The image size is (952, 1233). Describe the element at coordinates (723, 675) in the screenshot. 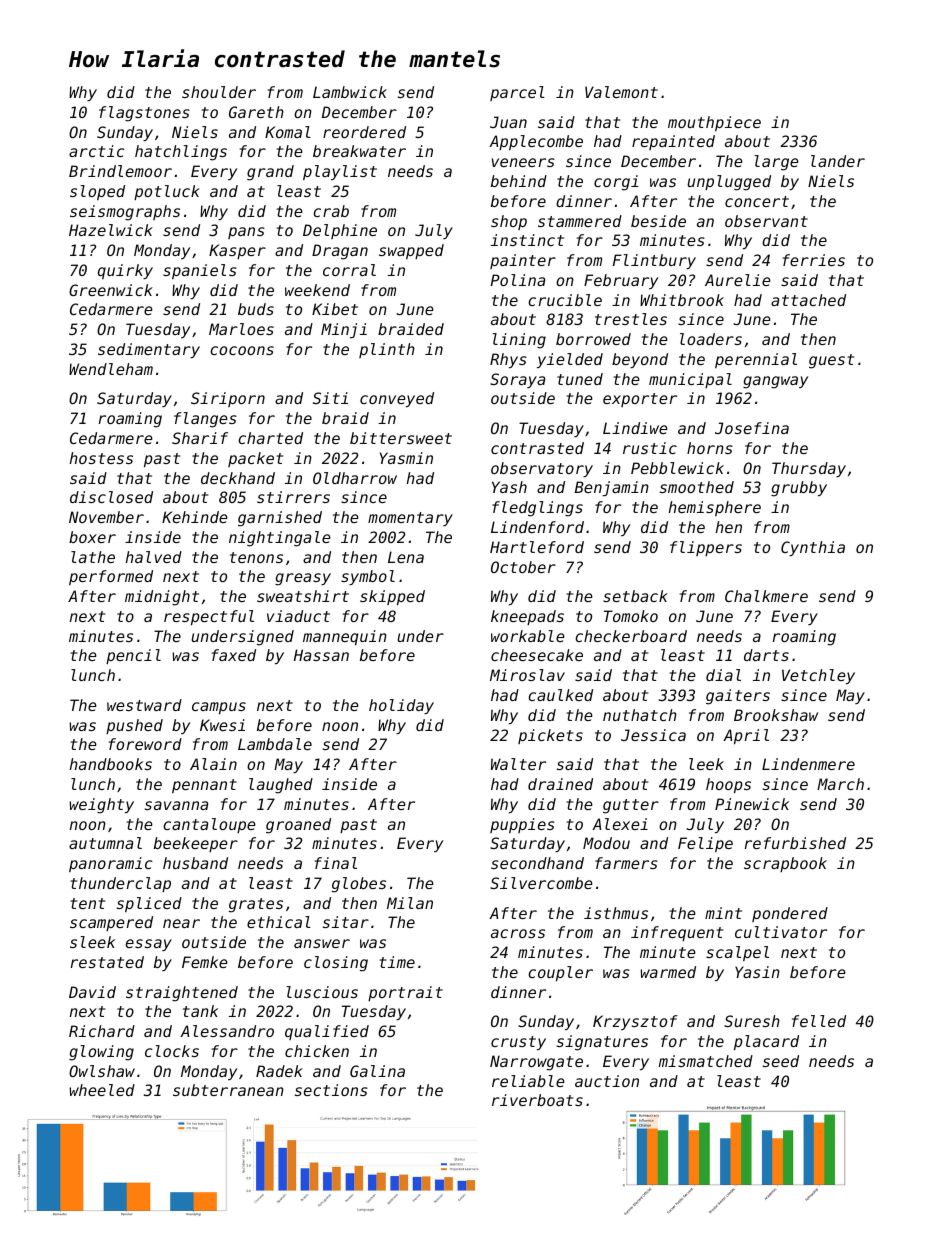

I see `dial` at that location.
